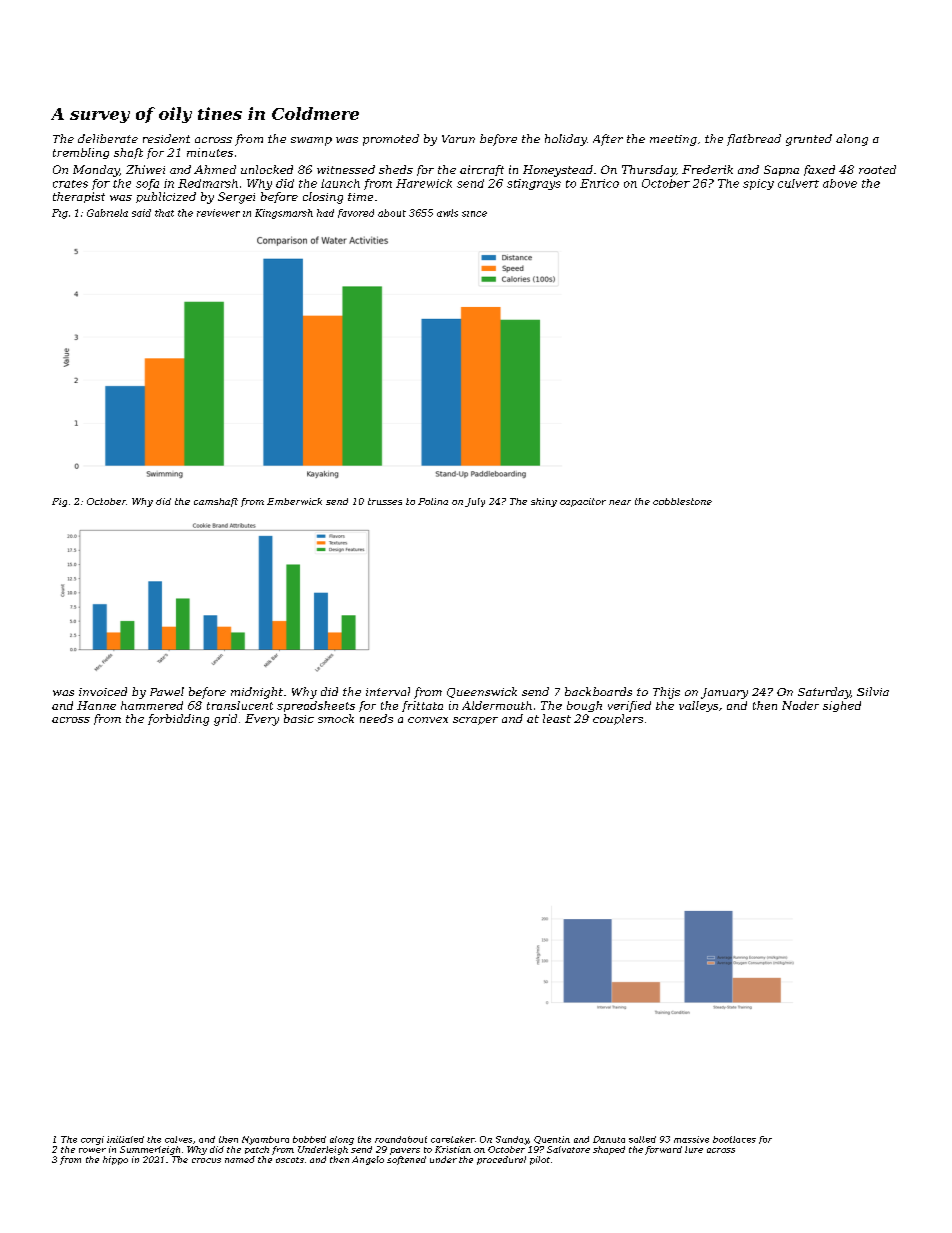 The image size is (952, 1233). What do you see at coordinates (809, 140) in the page?
I see `grunted` at bounding box center [809, 140].
